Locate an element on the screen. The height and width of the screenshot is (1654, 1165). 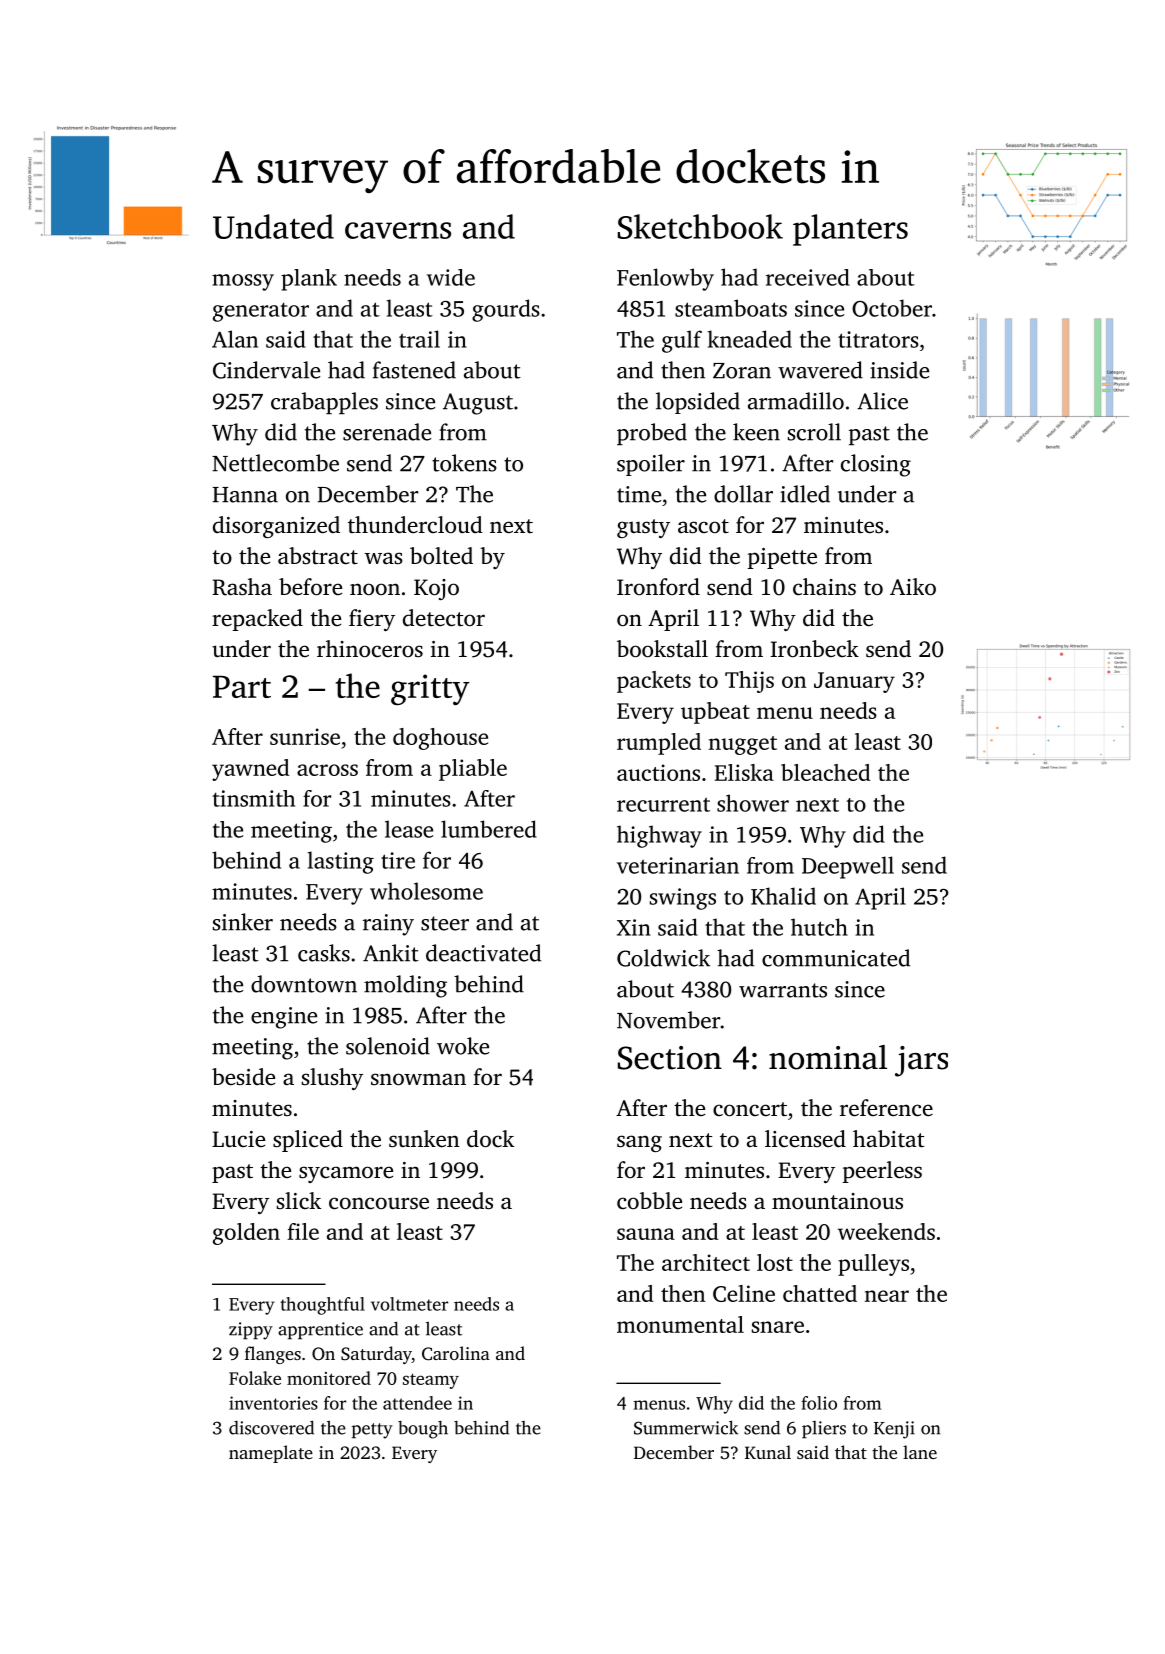
sang is located at coordinates (639, 1143).
